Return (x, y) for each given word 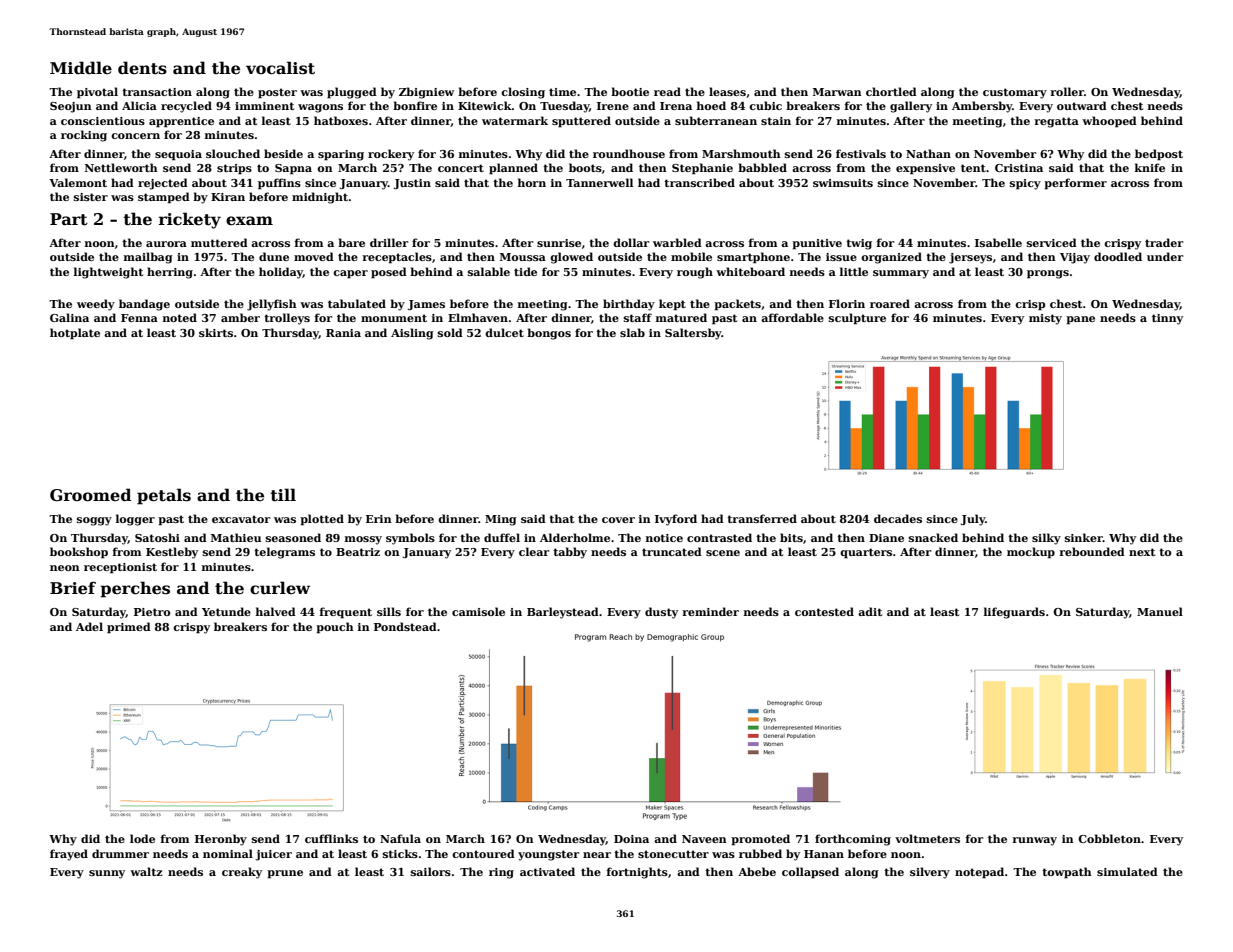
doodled (1118, 256)
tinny (1167, 319)
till (283, 495)
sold (450, 332)
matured (681, 317)
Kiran (228, 197)
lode (142, 838)
